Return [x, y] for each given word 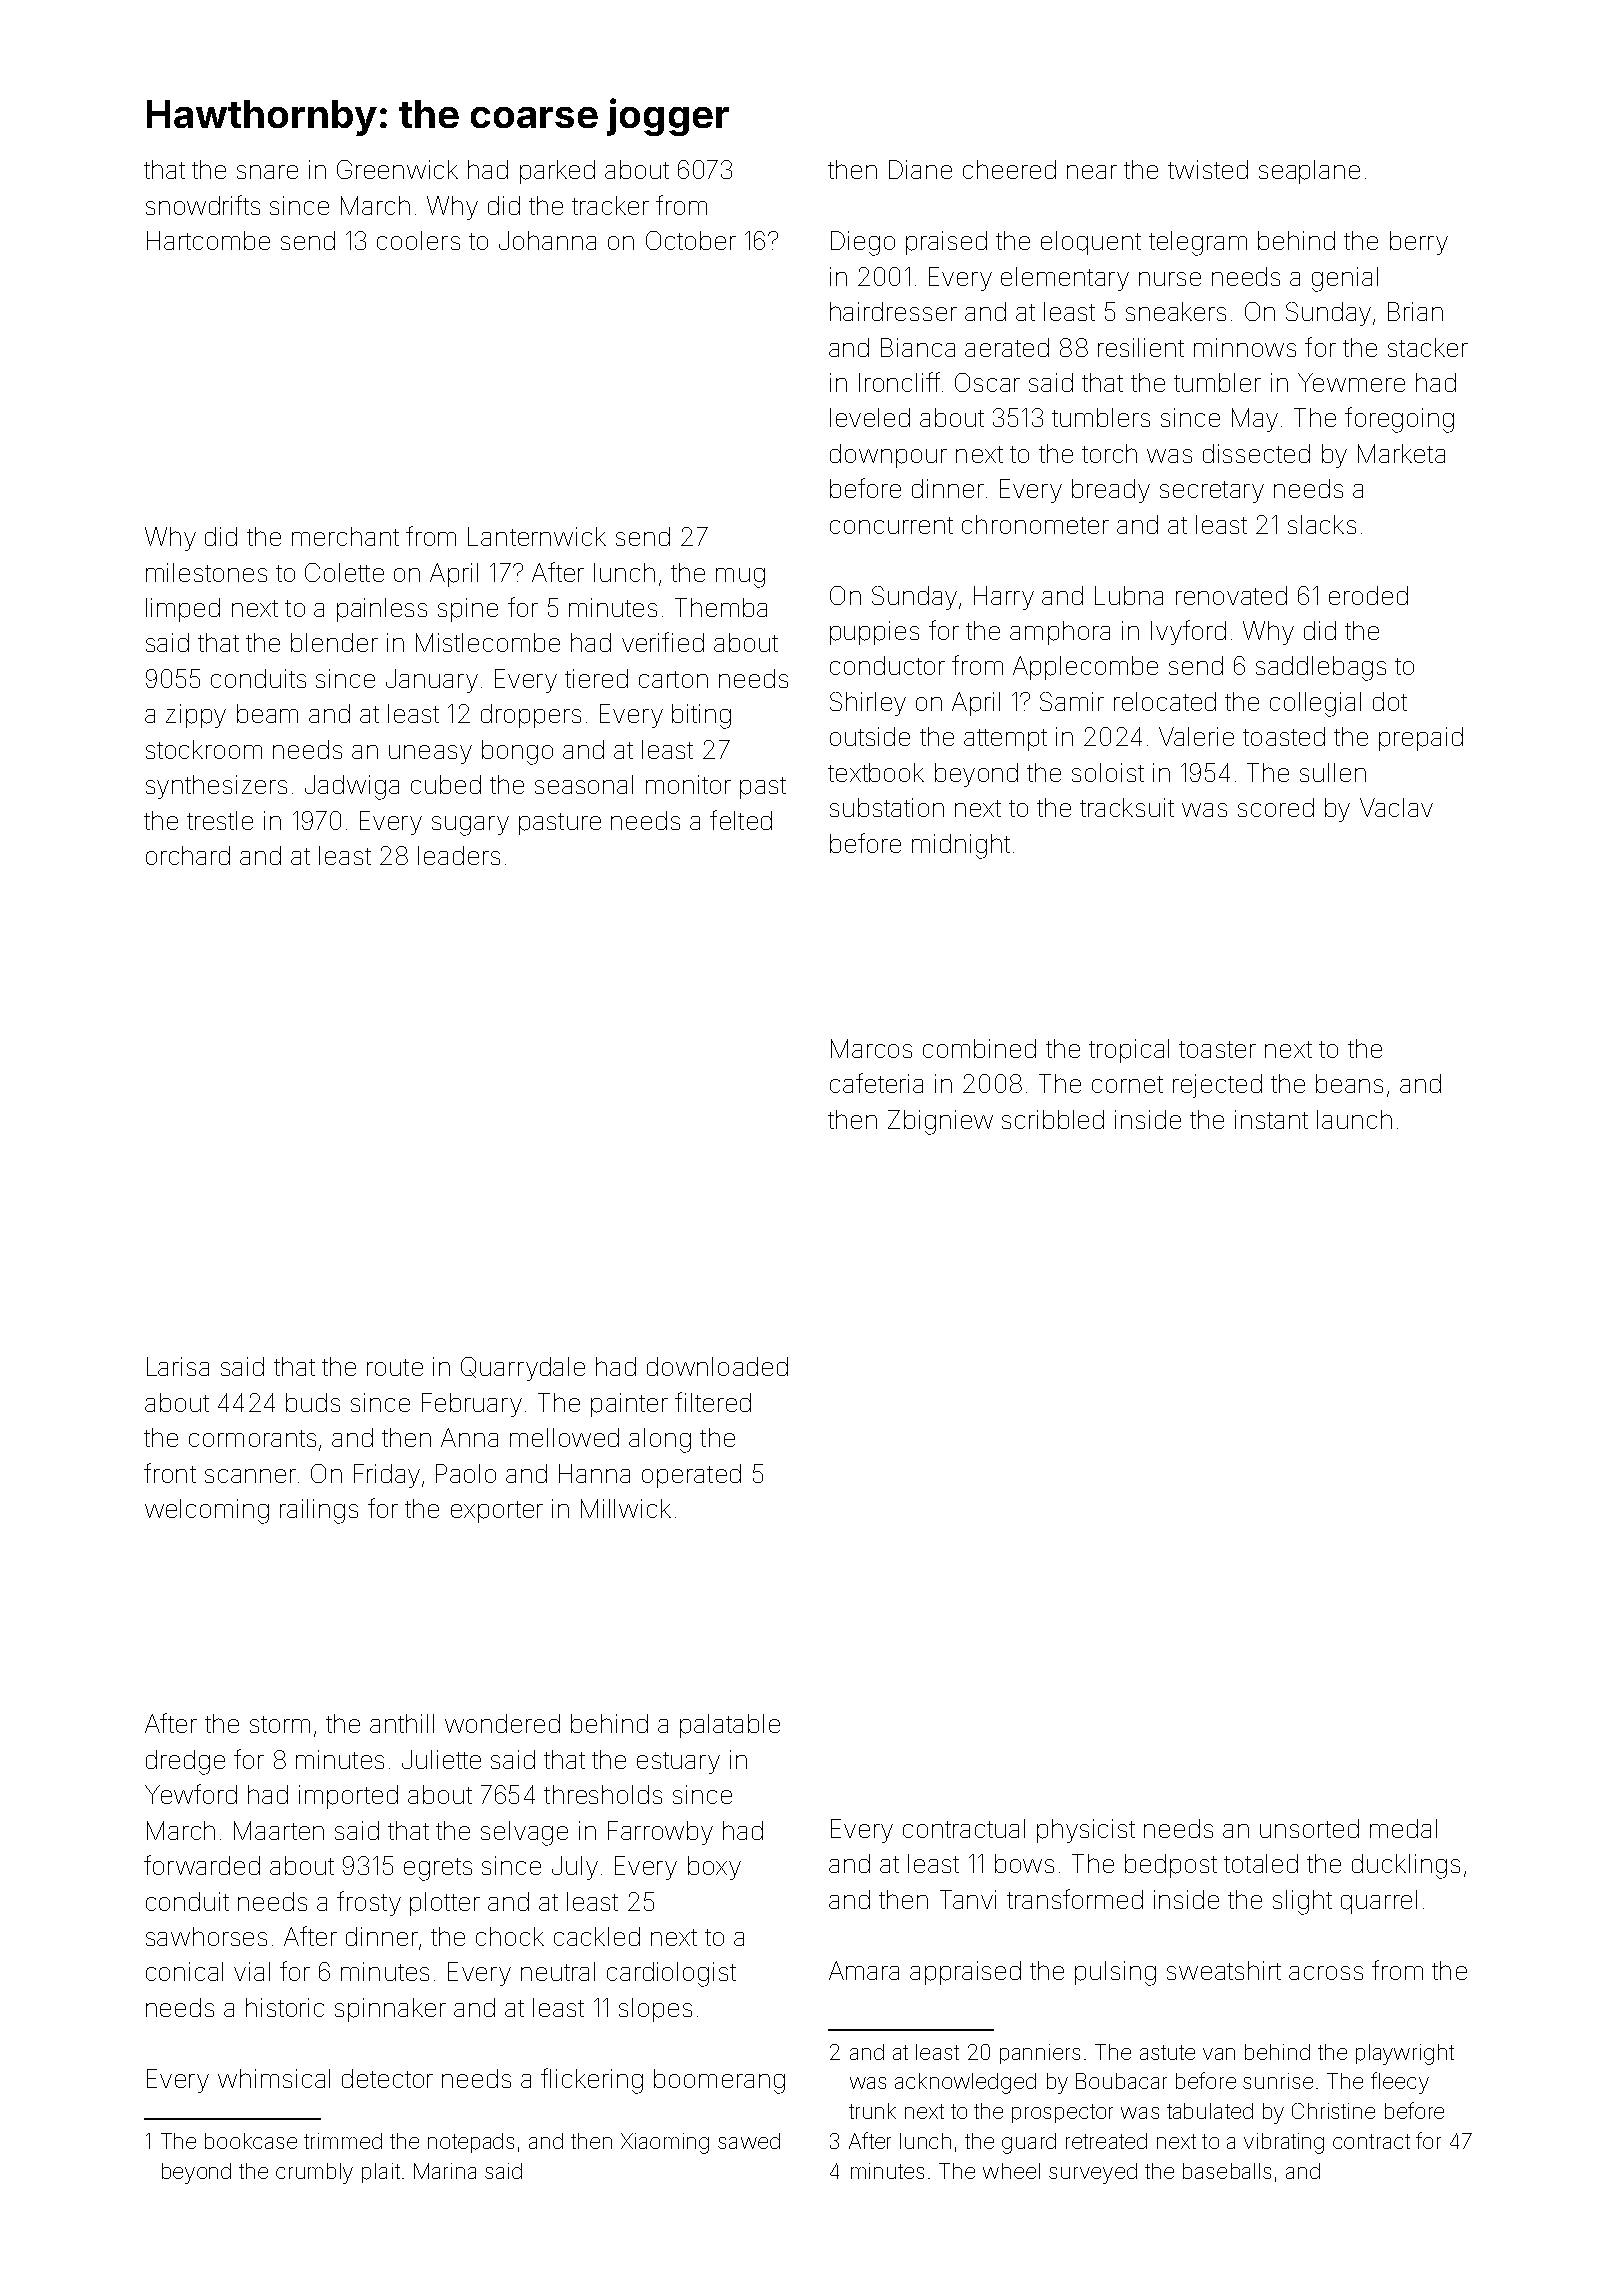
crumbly [314, 2173]
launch [1354, 1119]
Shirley [868, 704]
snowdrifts [203, 205]
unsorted [1309, 1828]
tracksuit [1127, 807]
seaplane [1309, 172]
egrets [438, 1869]
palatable [730, 1726]
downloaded [717, 1366]
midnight [961, 846]
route [395, 1367]
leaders [459, 855]
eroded [1368, 595]
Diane [920, 169]
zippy [196, 716]
